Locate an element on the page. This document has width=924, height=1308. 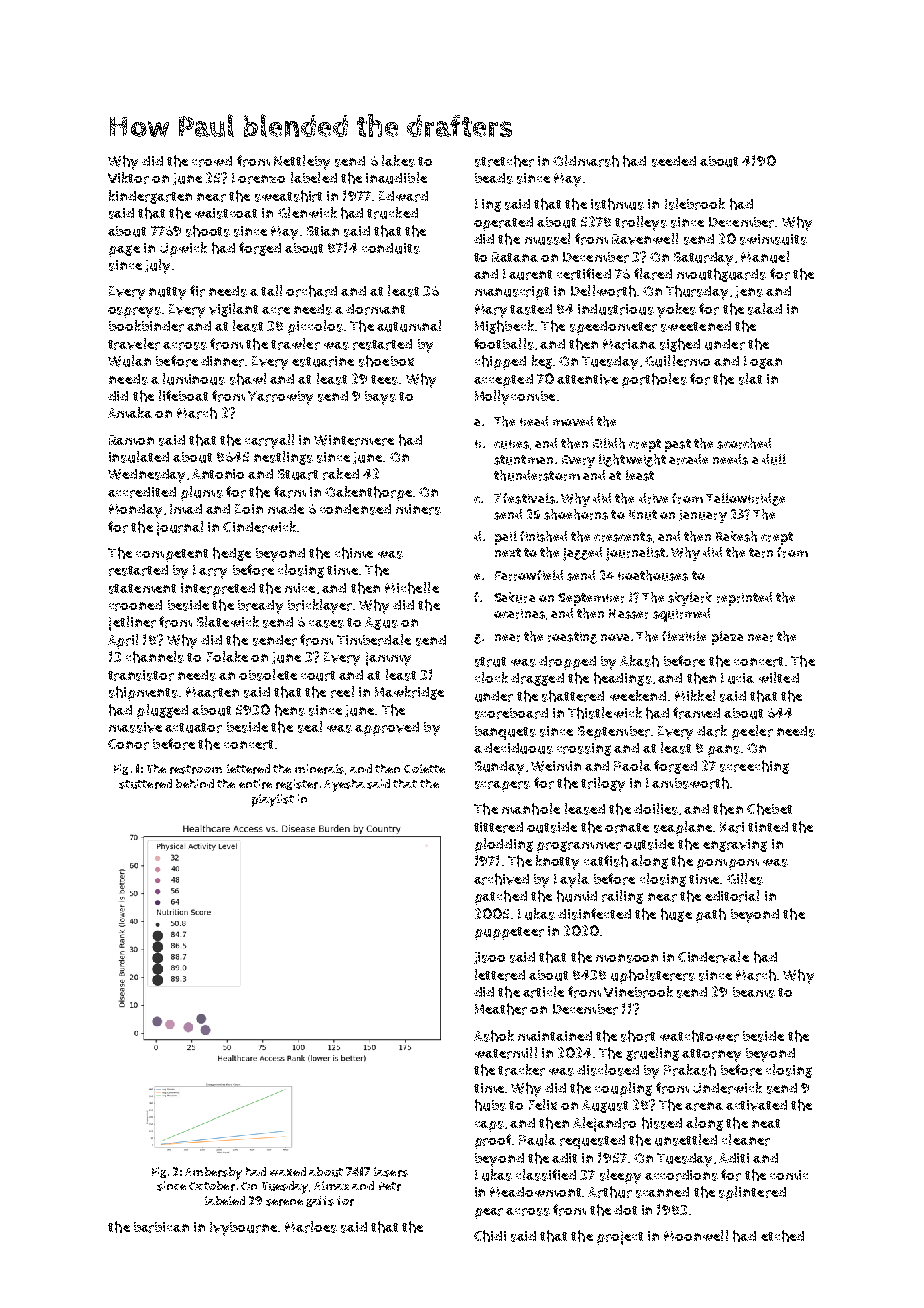
Viktor is located at coordinates (128, 178).
